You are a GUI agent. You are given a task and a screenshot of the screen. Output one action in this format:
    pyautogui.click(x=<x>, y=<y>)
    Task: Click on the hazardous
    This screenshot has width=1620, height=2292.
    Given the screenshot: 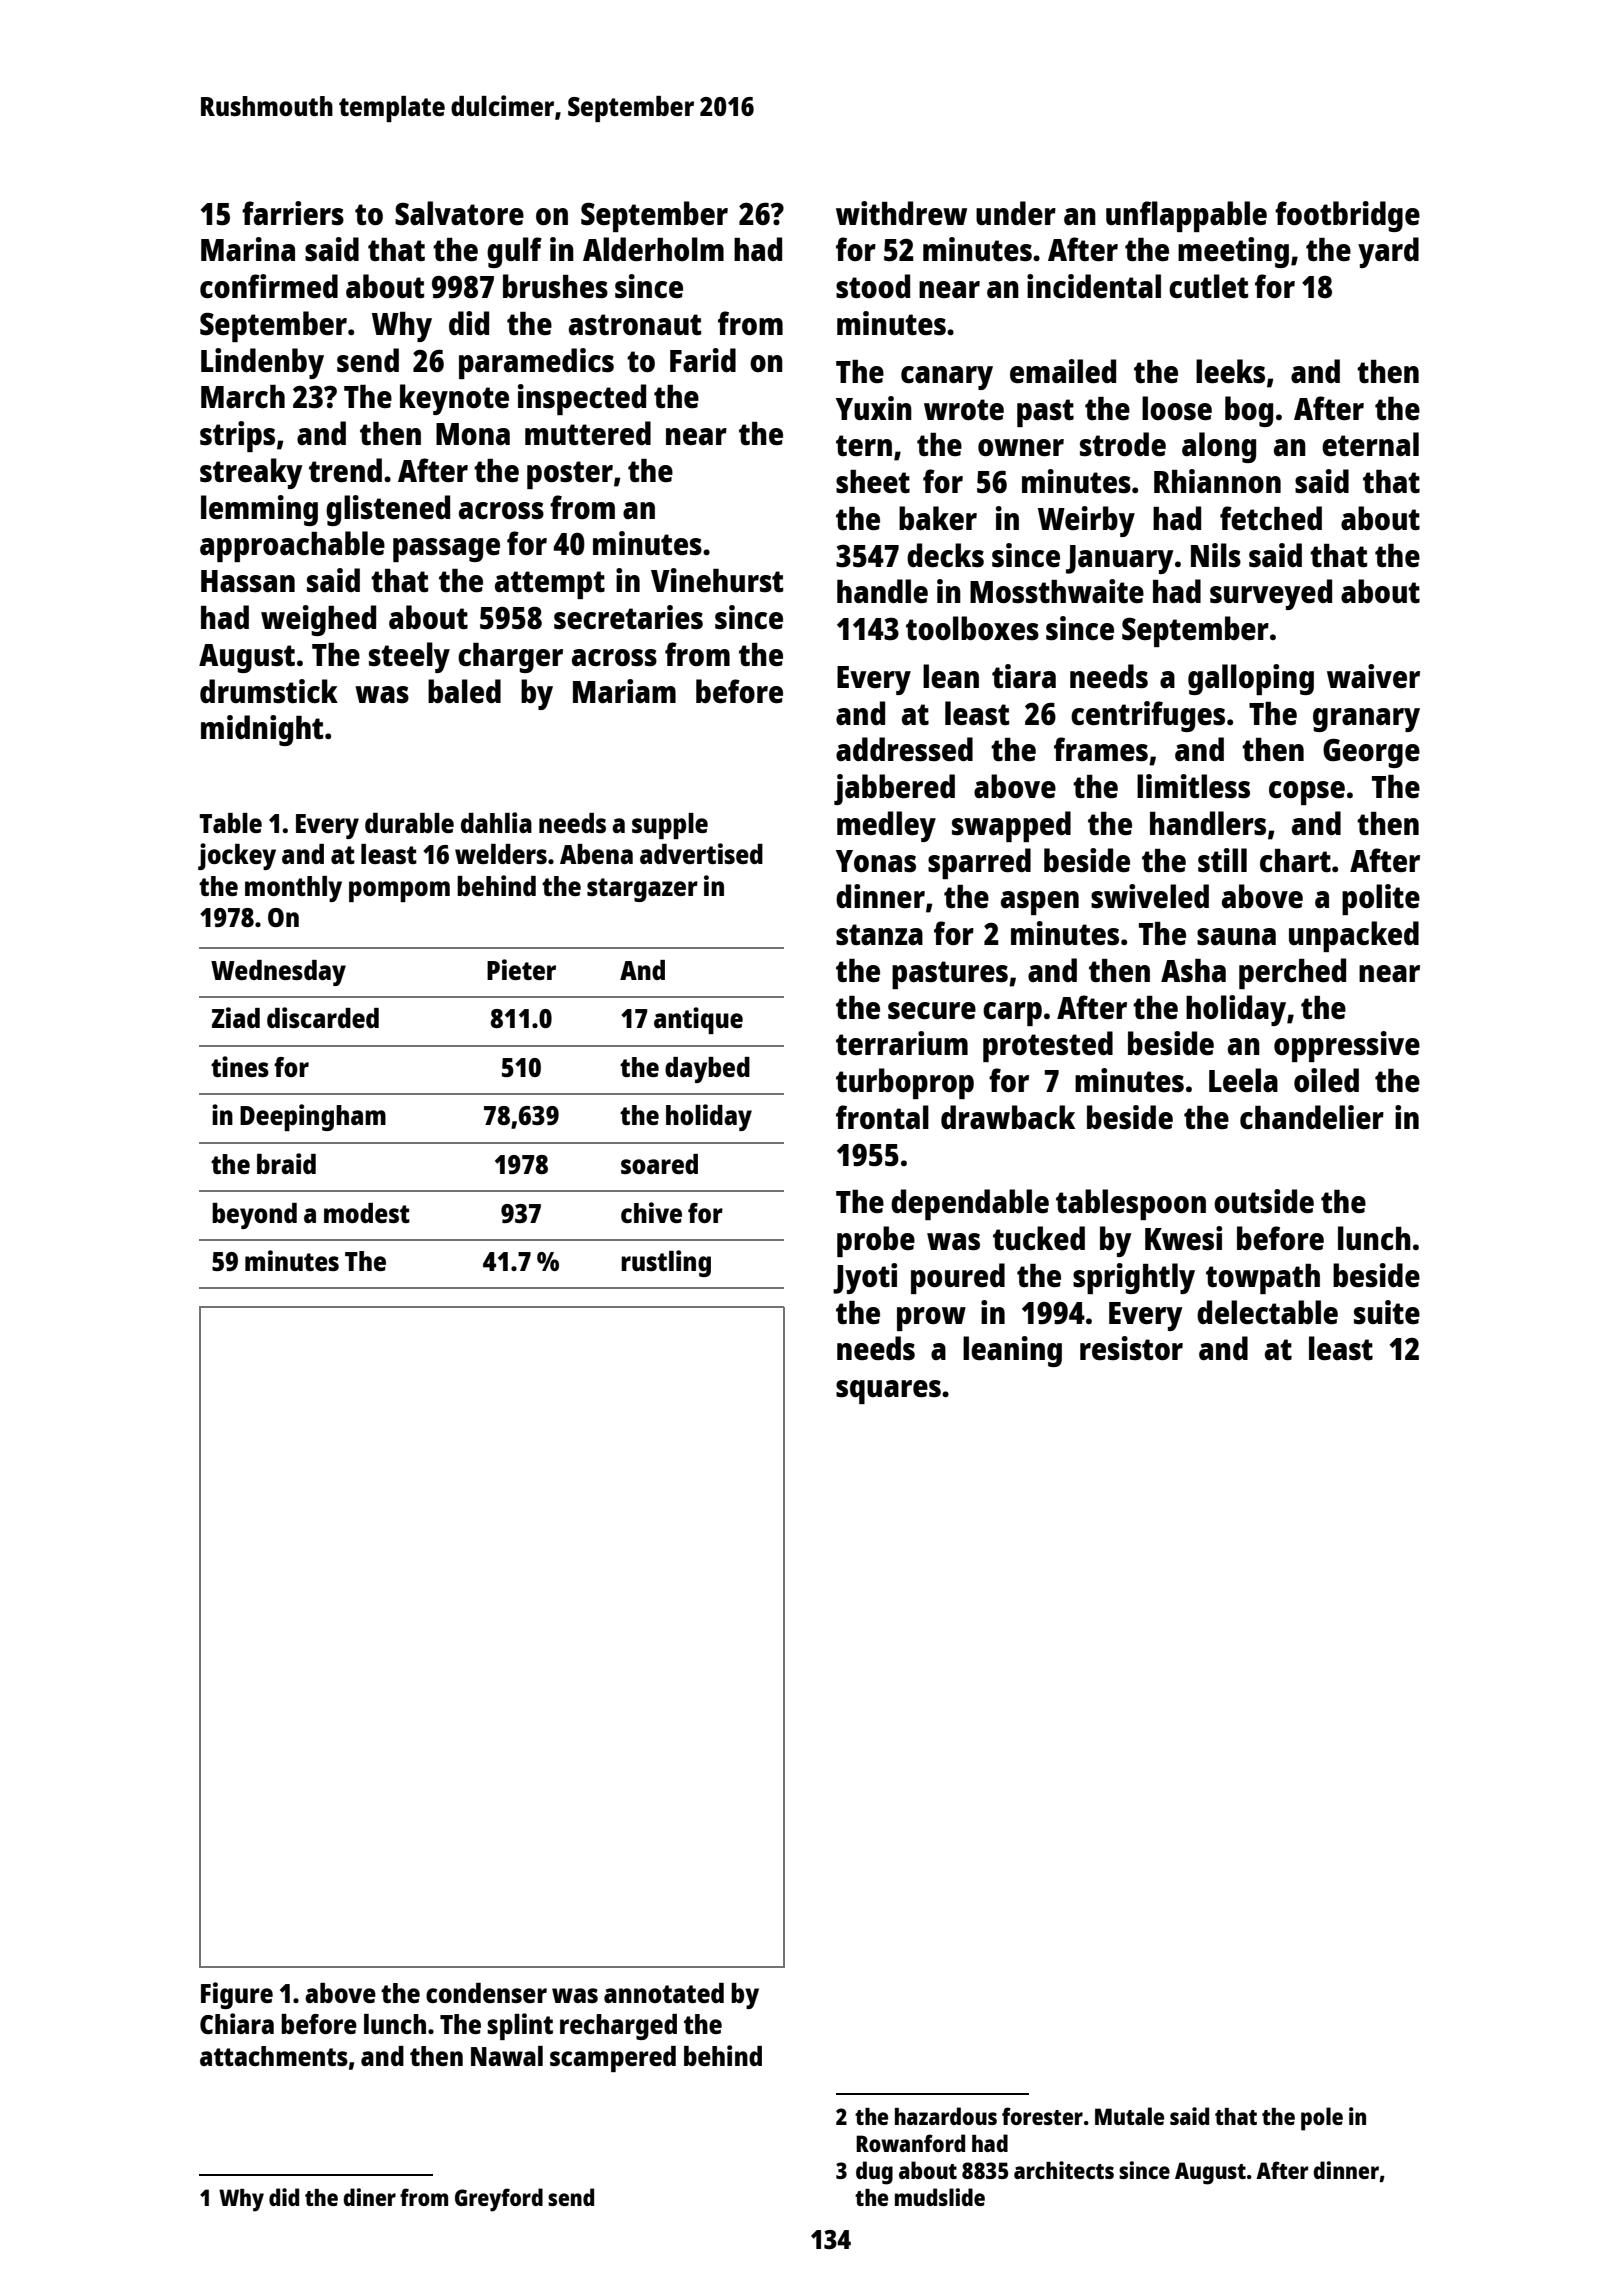 What is the action you would take?
    pyautogui.click(x=946, y=2116)
